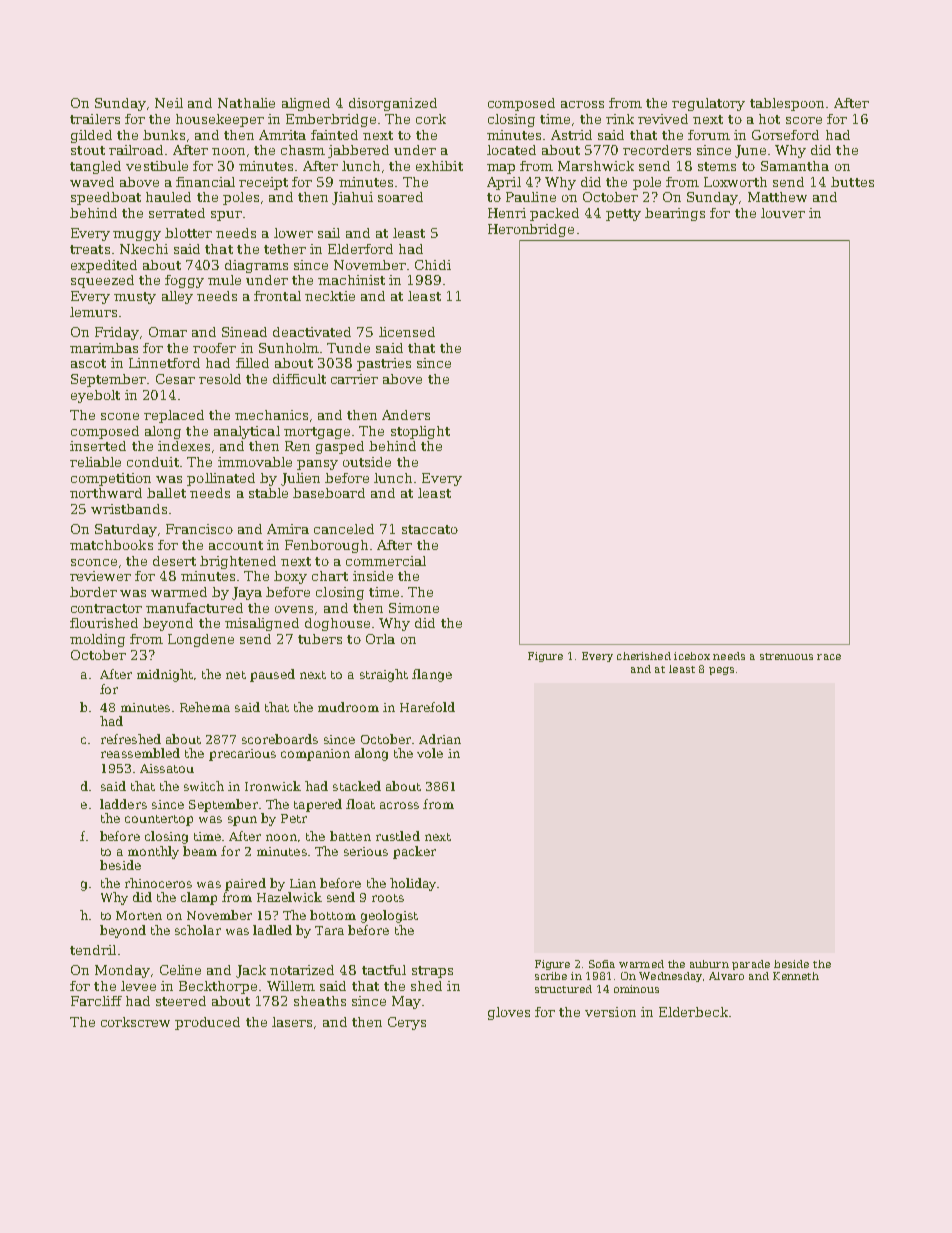 The image size is (952, 1233). What do you see at coordinates (602, 964) in the screenshot?
I see `Sofia` at bounding box center [602, 964].
